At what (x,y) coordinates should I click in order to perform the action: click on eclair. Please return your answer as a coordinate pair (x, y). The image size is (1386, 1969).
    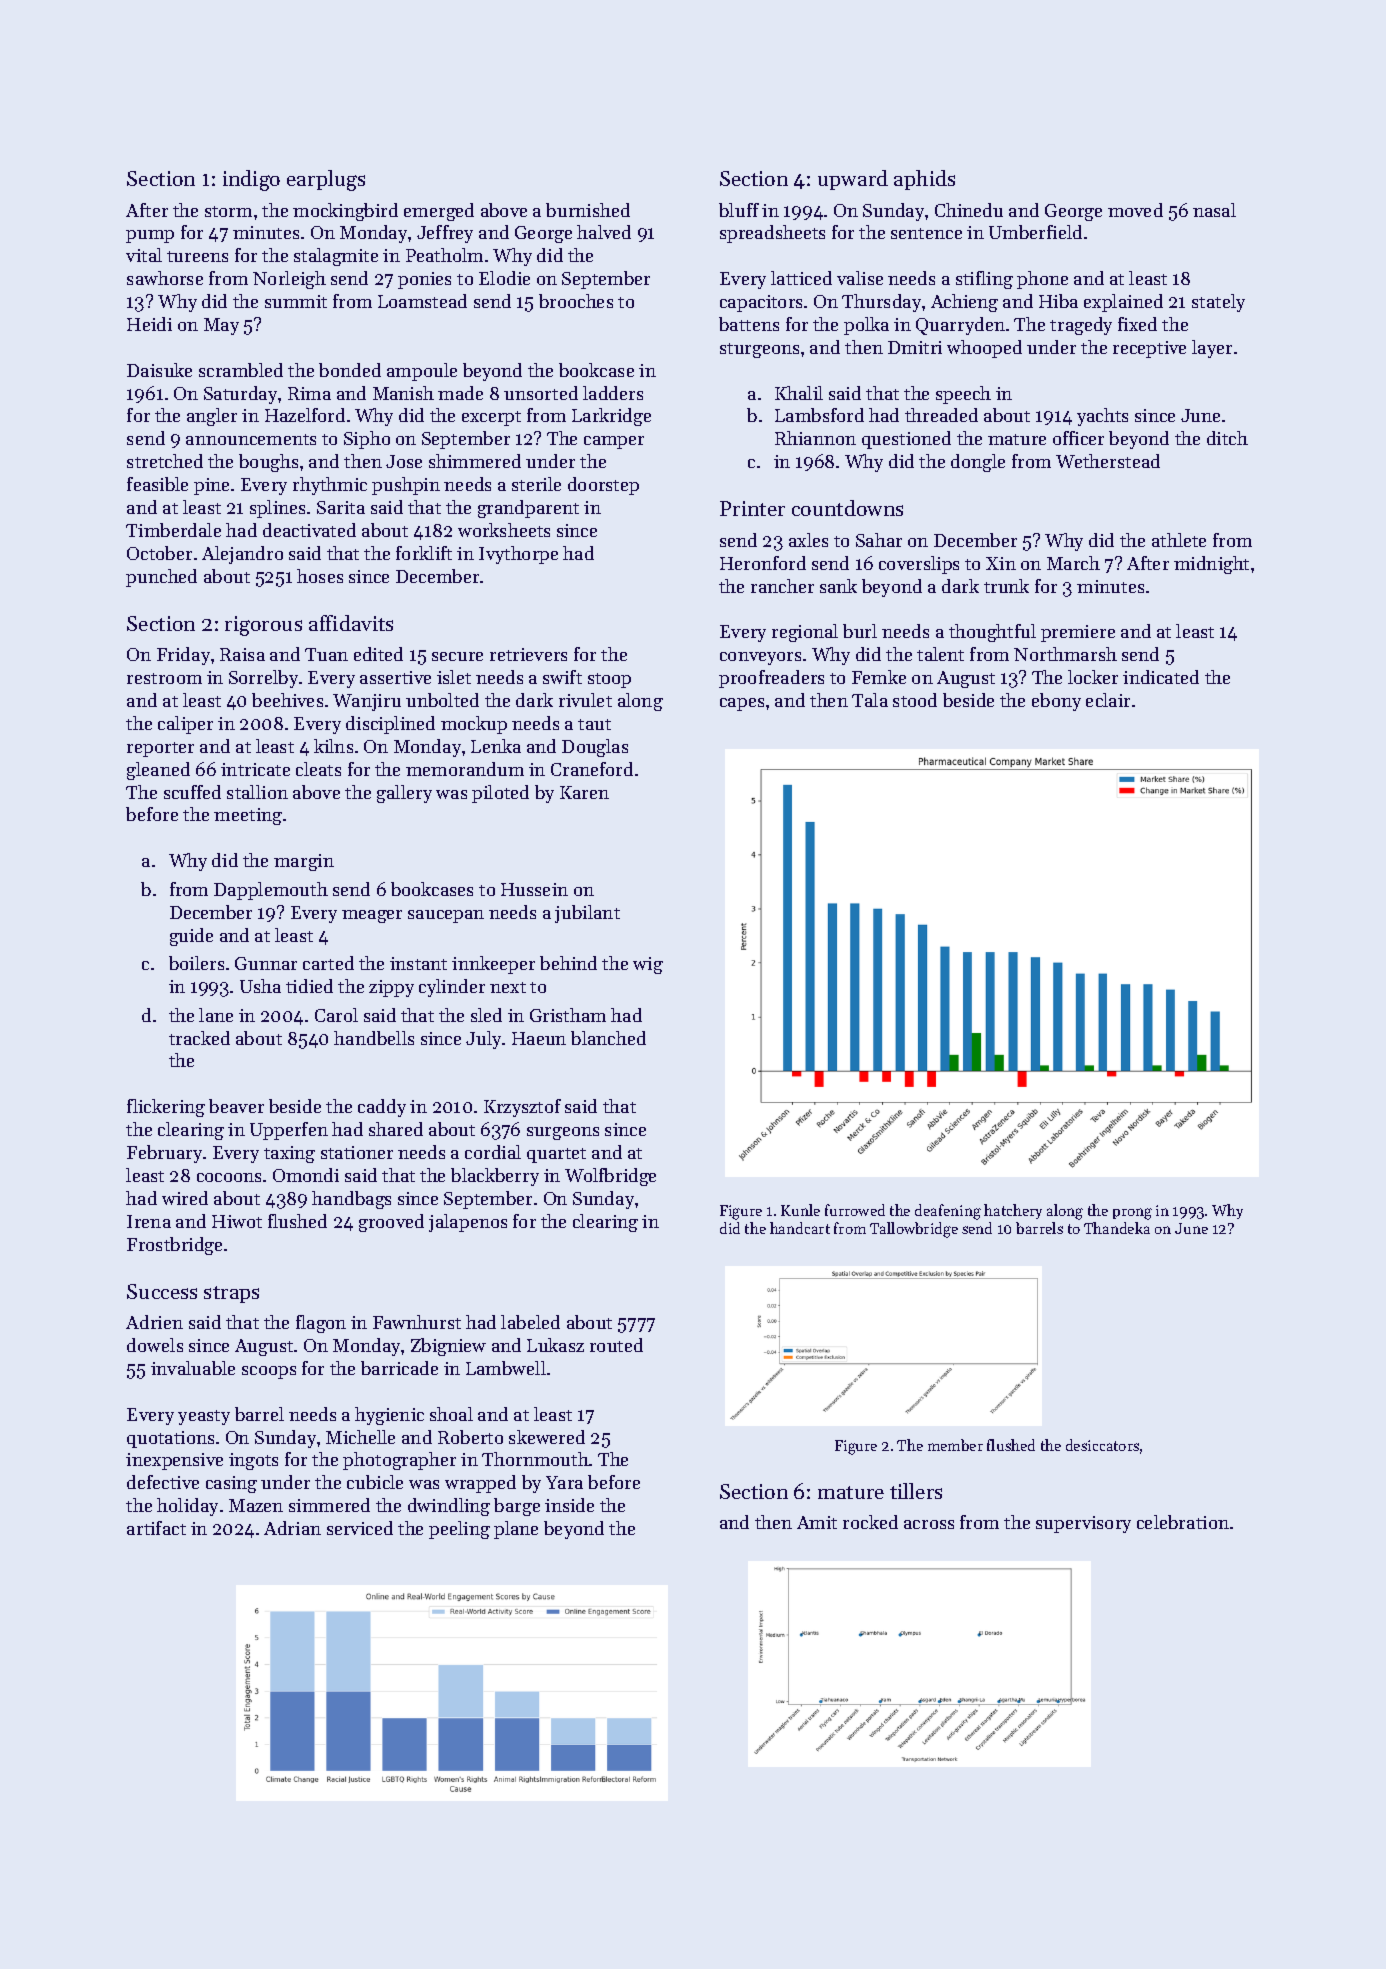
    Looking at the image, I should click on (1108, 700).
